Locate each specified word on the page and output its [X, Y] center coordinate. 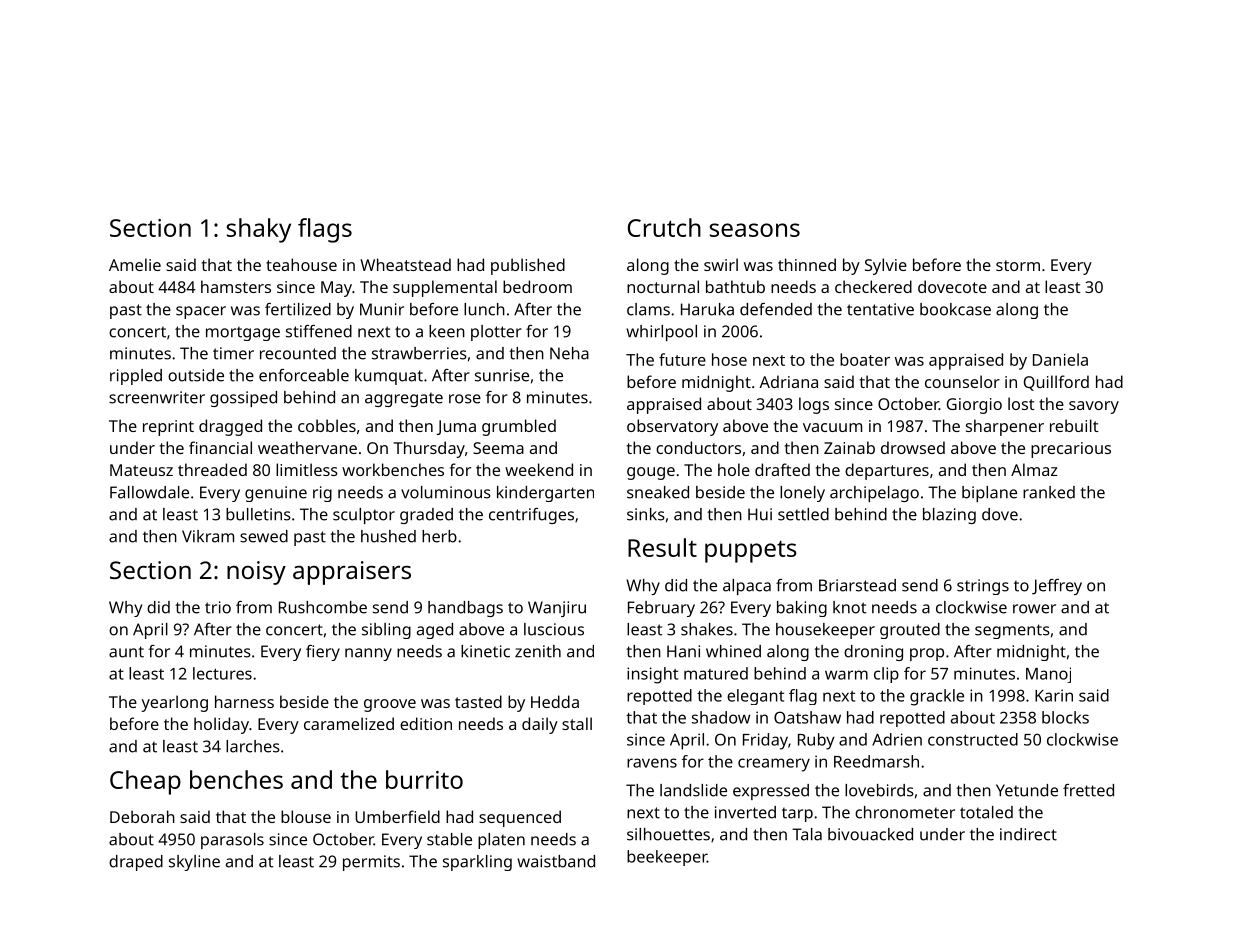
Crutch [664, 227]
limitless [307, 469]
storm [1018, 265]
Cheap [145, 782]
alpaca [747, 587]
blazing [949, 516]
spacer [201, 312]
